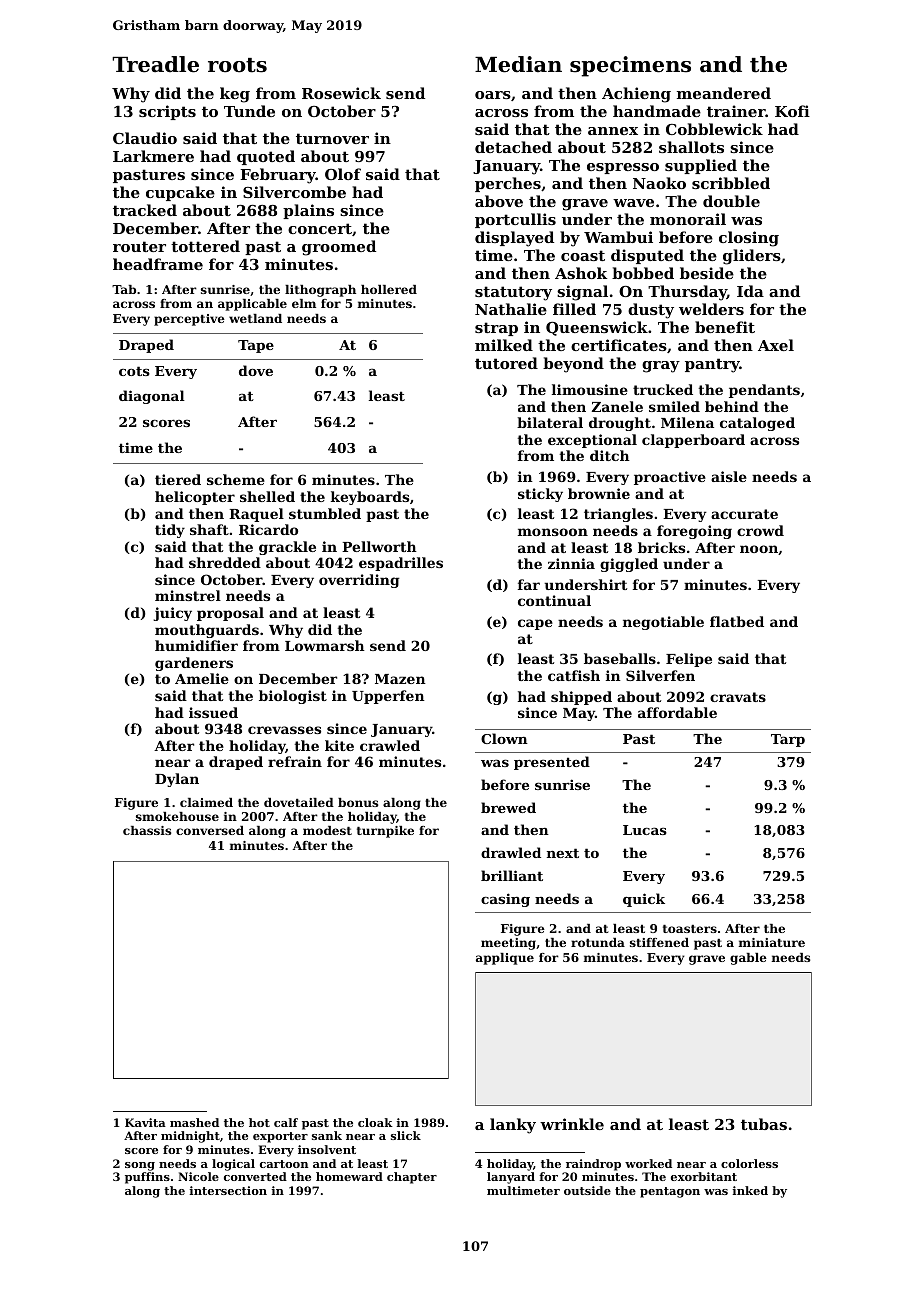 Image resolution: width=924 pixels, height=1308 pixels. Describe the element at coordinates (552, 763) in the image. I see `presented` at that location.
